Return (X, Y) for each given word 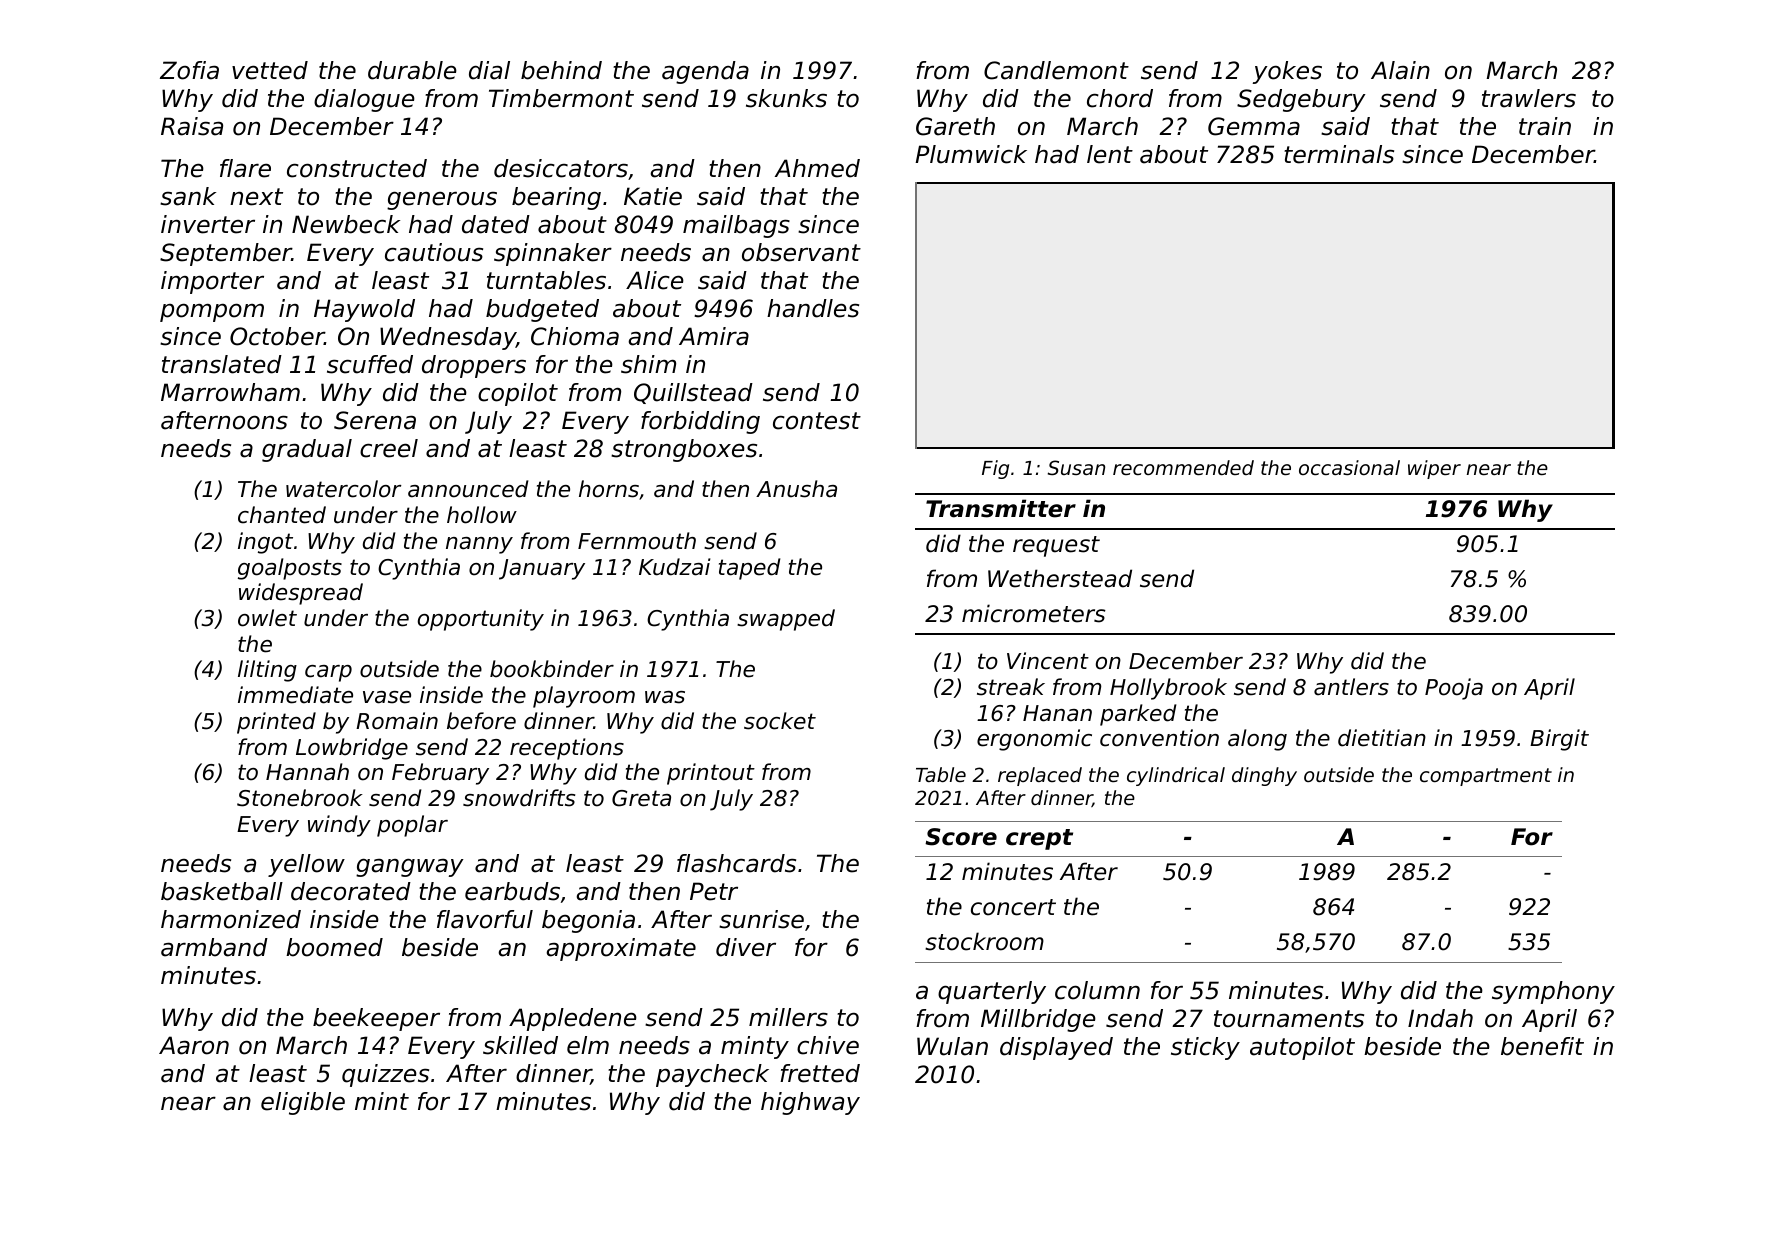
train (1545, 126)
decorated (351, 891)
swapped (786, 620)
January (542, 569)
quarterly (992, 992)
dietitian (1382, 738)
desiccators (561, 168)
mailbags (736, 226)
